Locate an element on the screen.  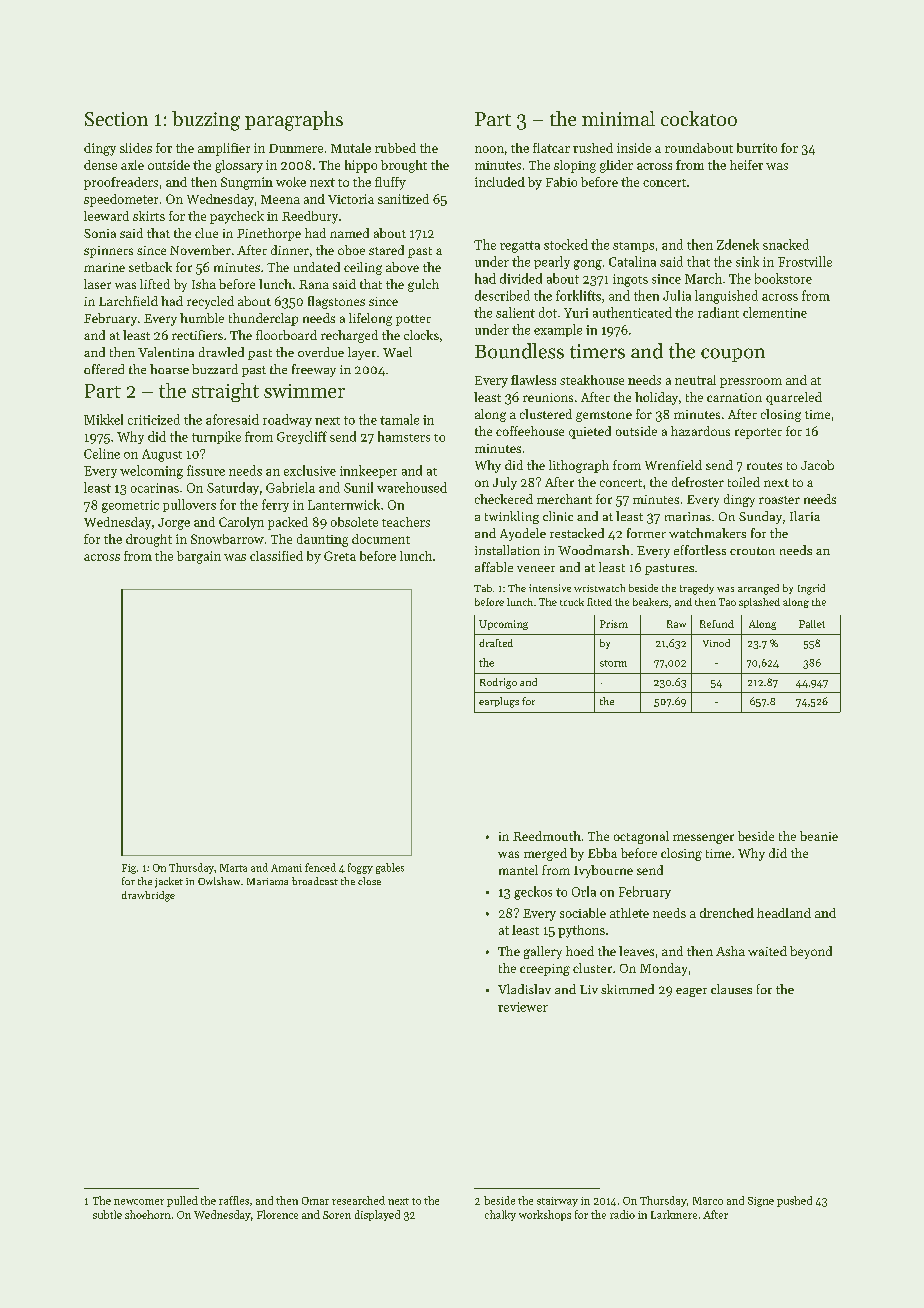
flagstones is located at coordinates (336, 302).
